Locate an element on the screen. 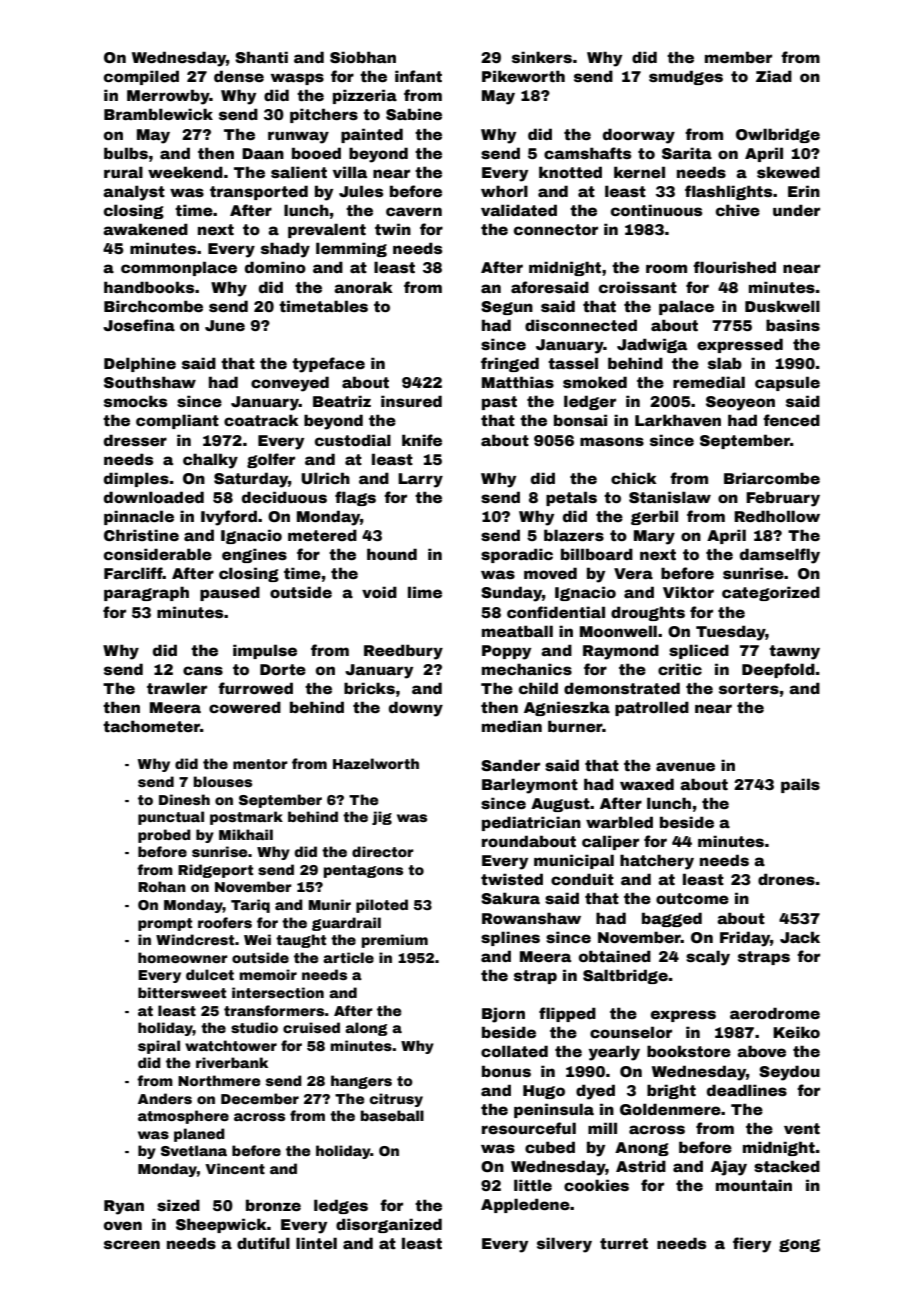 Image resolution: width=924 pixels, height=1314 pixels. screen is located at coordinates (132, 1244).
